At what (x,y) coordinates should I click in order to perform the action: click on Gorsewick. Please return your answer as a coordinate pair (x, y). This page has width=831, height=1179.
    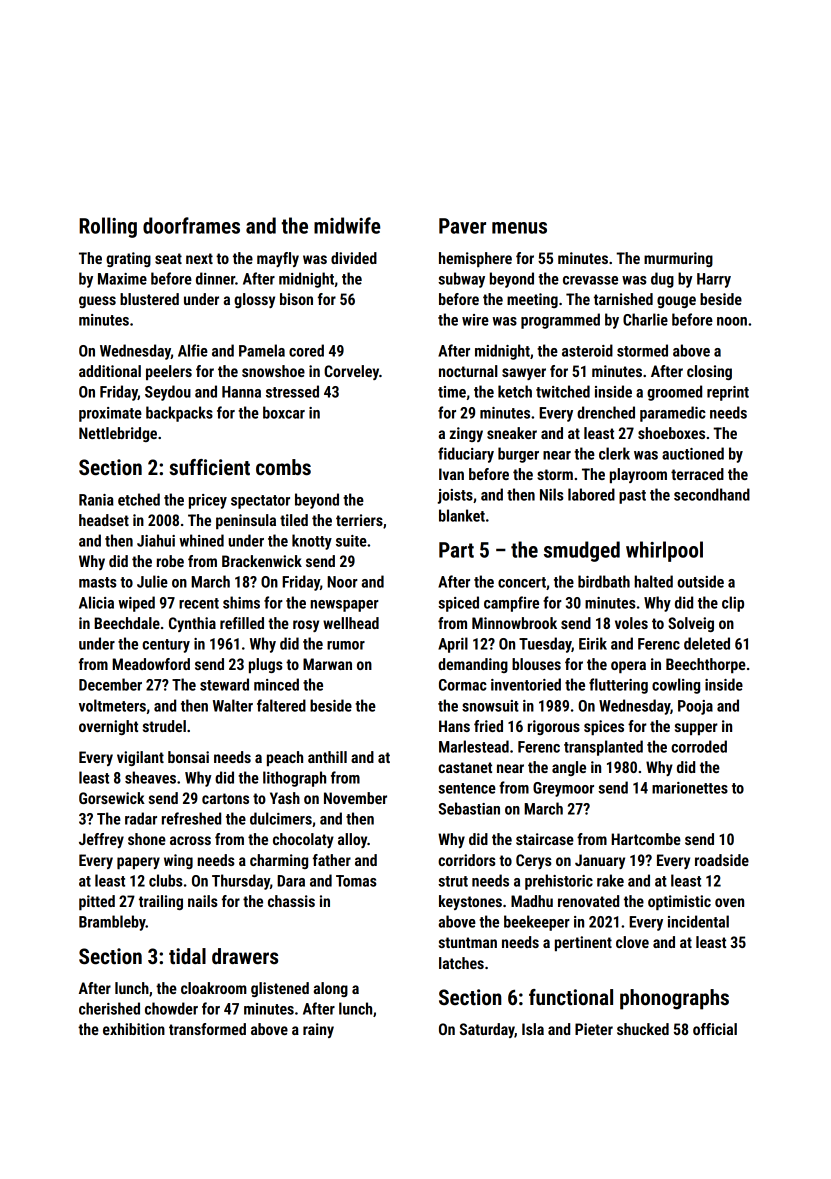
    Looking at the image, I should click on (112, 798).
